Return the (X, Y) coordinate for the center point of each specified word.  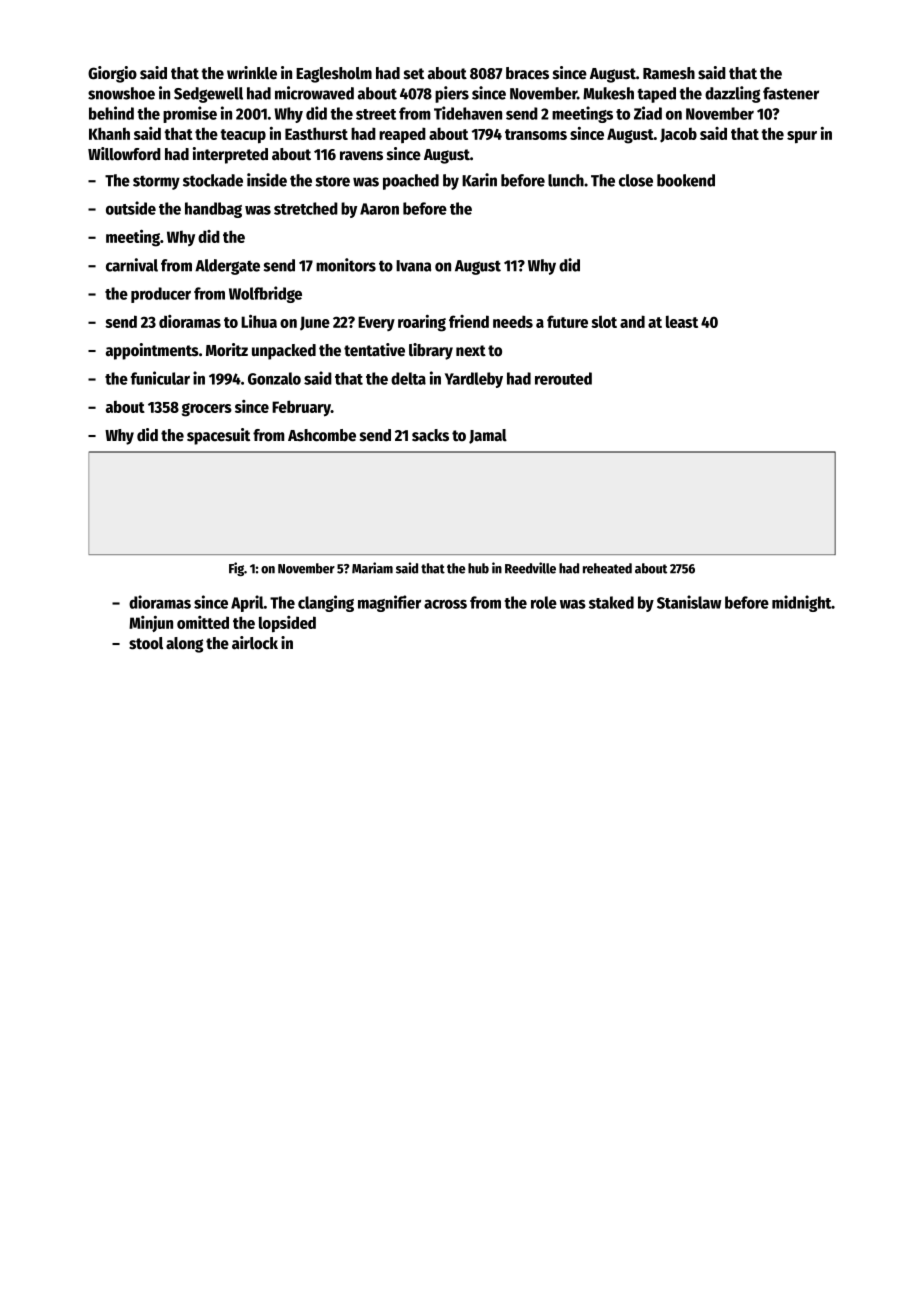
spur (802, 137)
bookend (686, 180)
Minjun (151, 624)
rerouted (563, 378)
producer (161, 295)
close (636, 180)
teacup (243, 136)
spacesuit (218, 436)
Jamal (488, 436)
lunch (566, 180)
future (567, 321)
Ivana (413, 266)
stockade (213, 180)
